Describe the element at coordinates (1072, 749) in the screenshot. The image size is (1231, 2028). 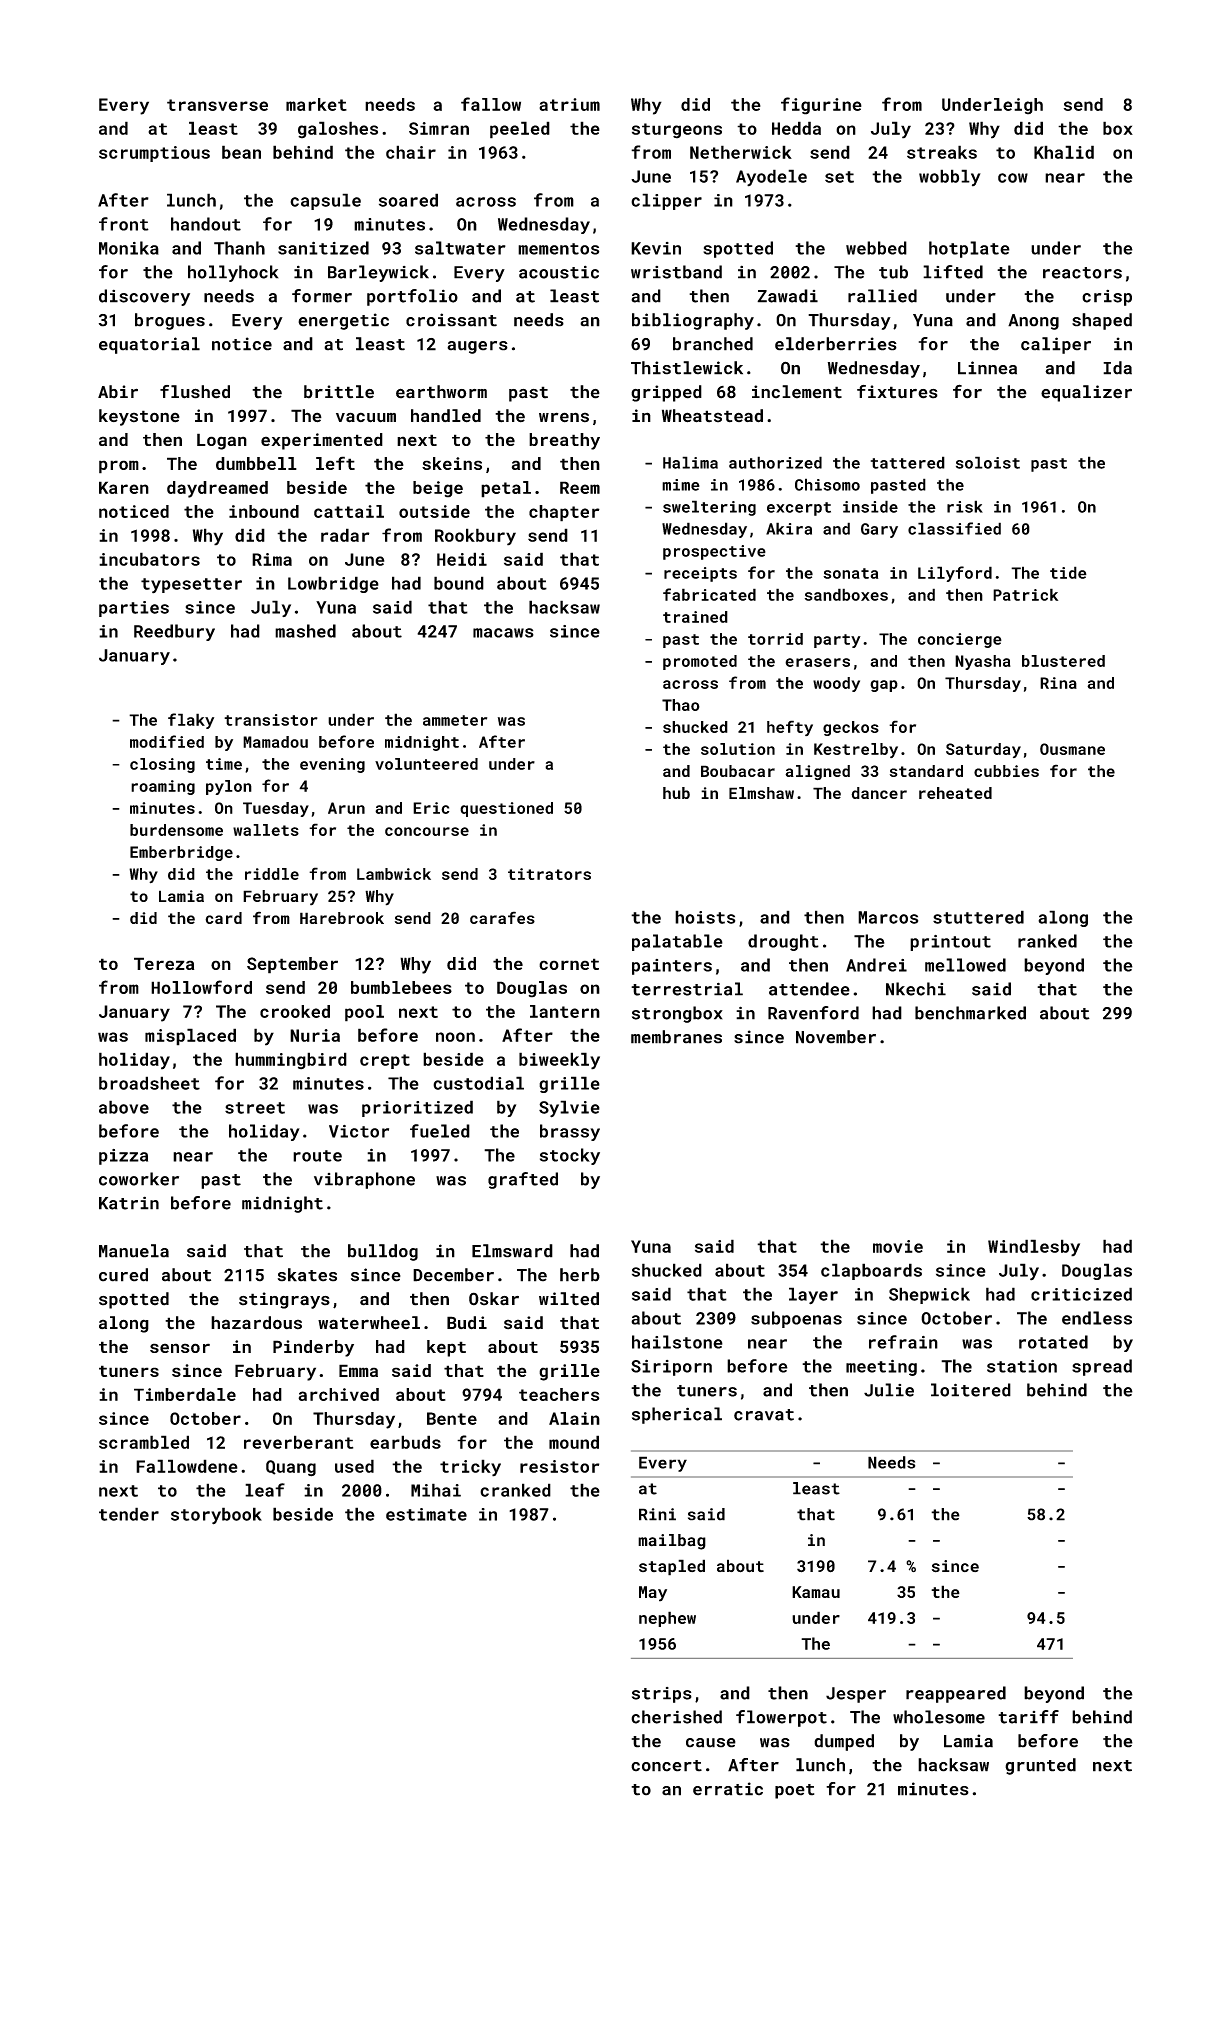
I see `Ousmane` at that location.
